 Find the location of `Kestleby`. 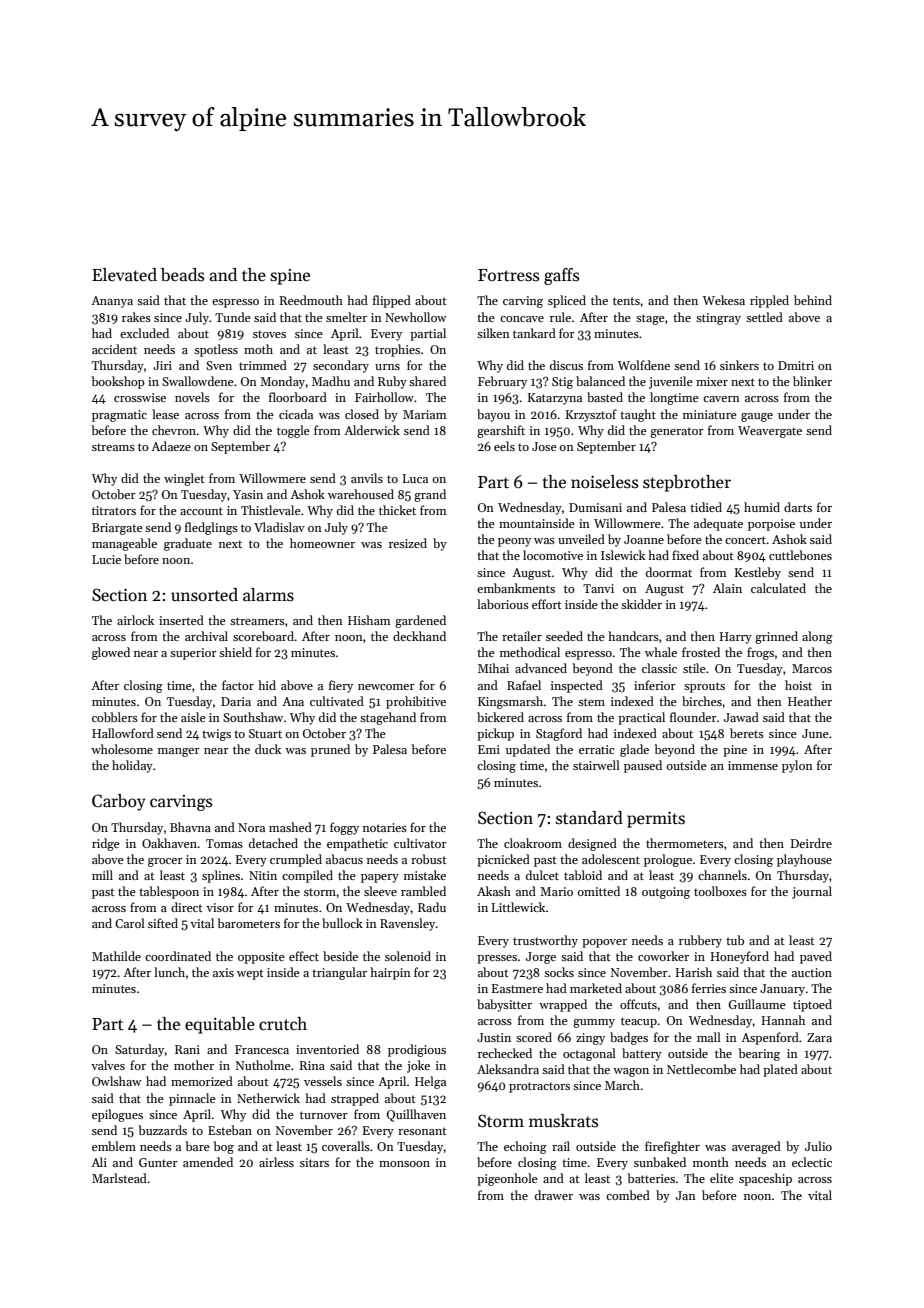

Kestleby is located at coordinates (758, 573).
